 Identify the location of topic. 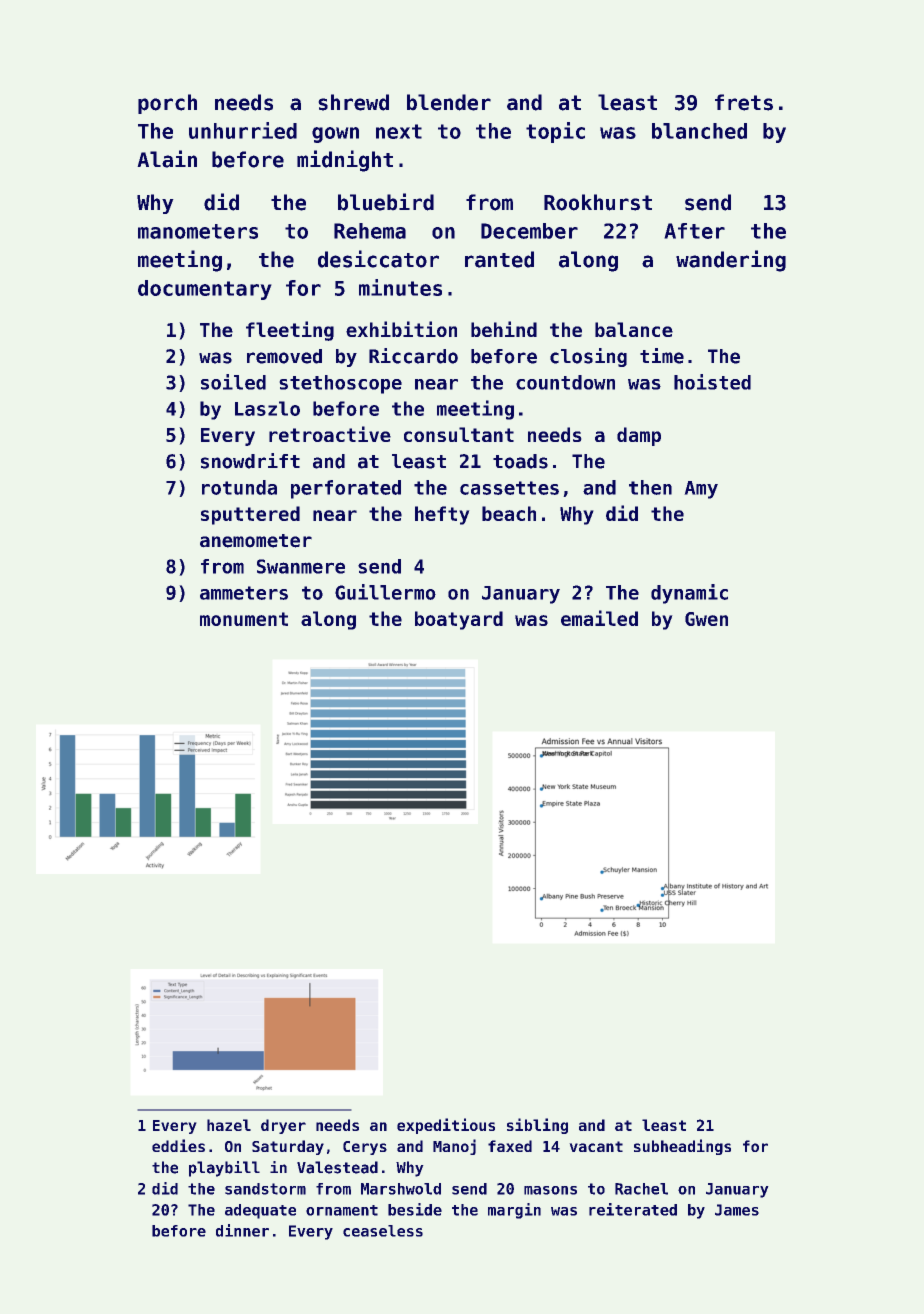
(555, 132).
